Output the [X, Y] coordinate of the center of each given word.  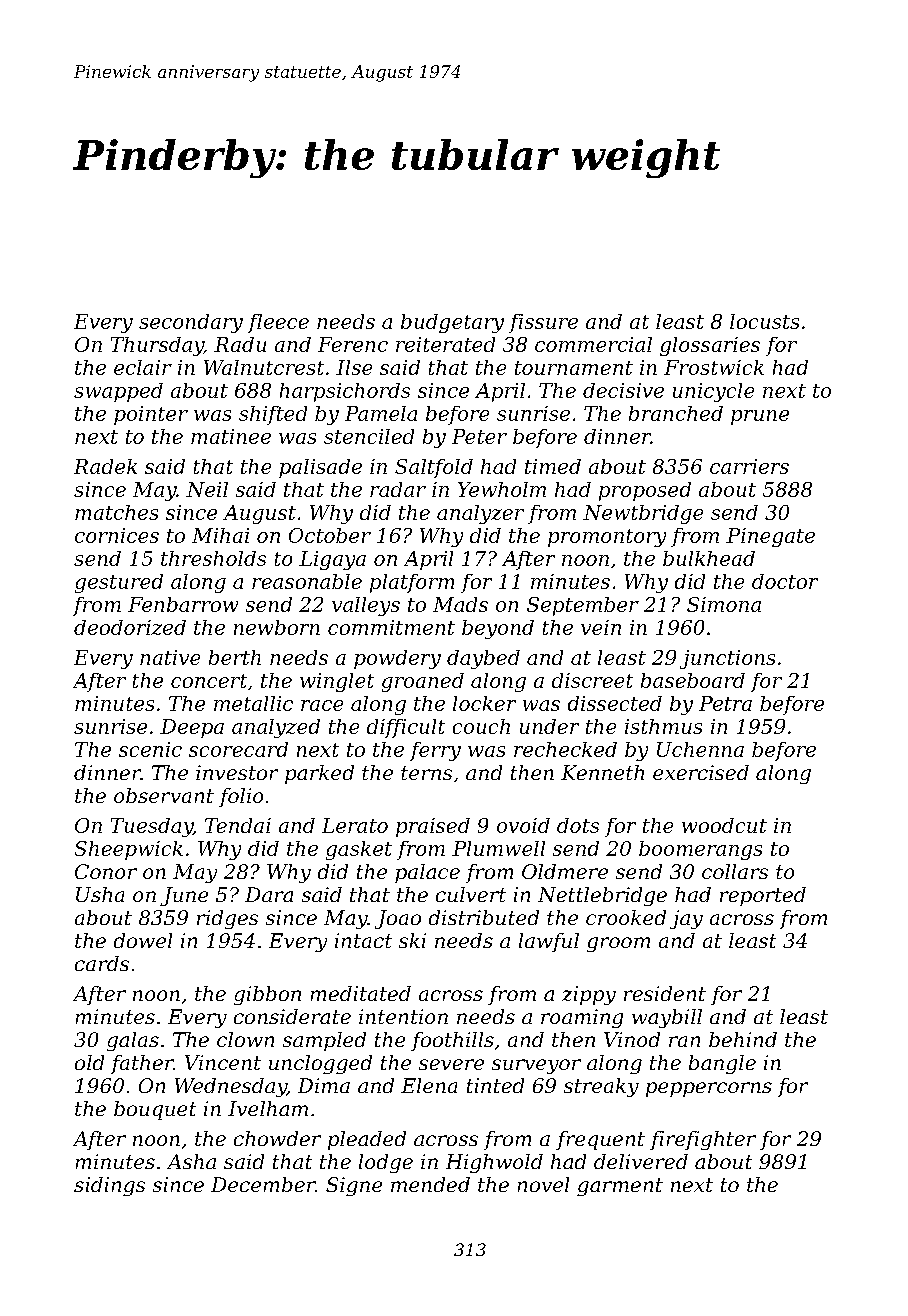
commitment [391, 627]
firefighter [703, 1140]
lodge [386, 1163]
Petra [725, 703]
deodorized [130, 627]
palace [427, 873]
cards [102, 963]
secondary [191, 323]
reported [763, 896]
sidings [109, 1186]
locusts [764, 321]
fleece [278, 323]
